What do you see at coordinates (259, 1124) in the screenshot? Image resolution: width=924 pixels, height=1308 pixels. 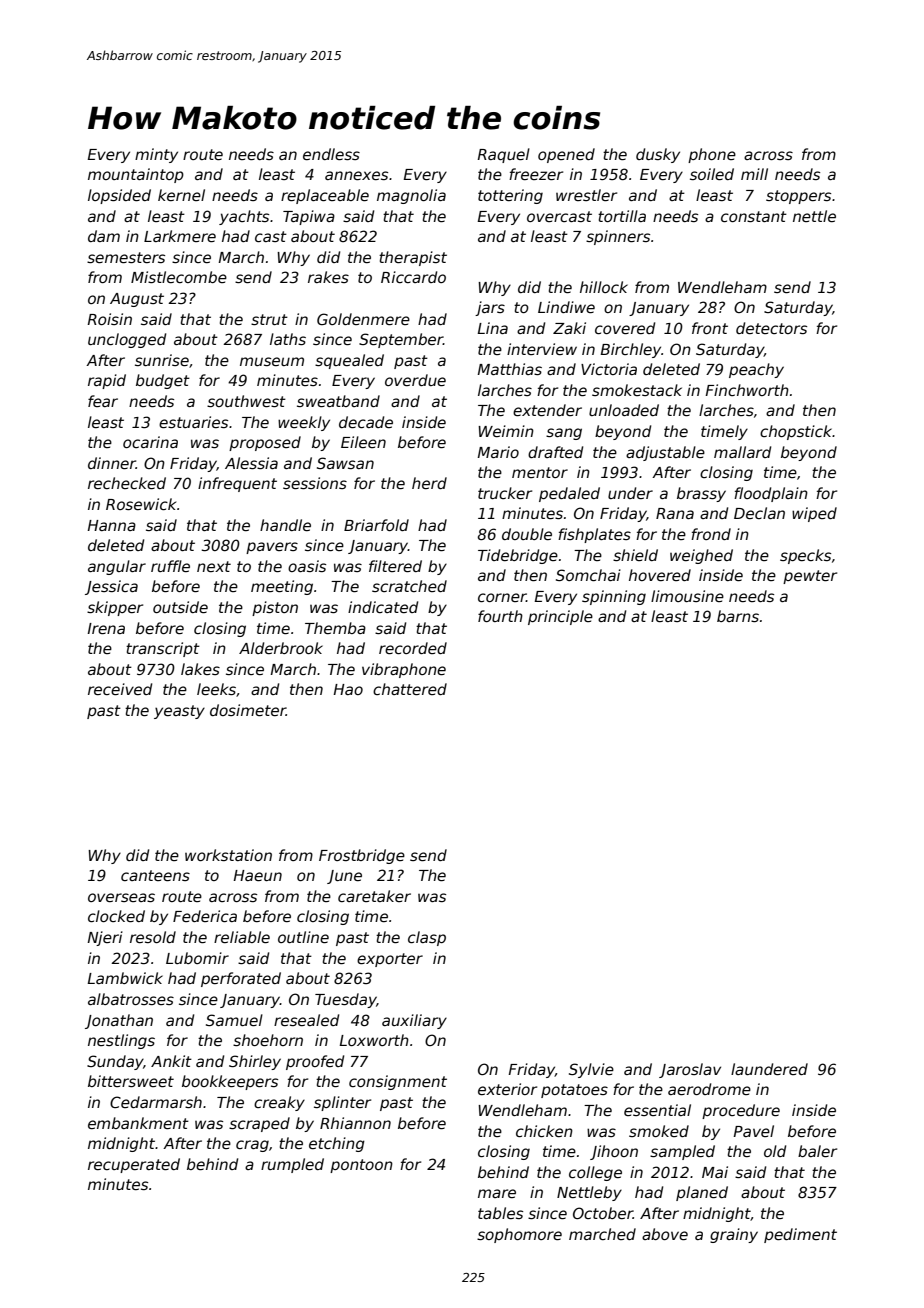 I see `scraped` at bounding box center [259, 1124].
